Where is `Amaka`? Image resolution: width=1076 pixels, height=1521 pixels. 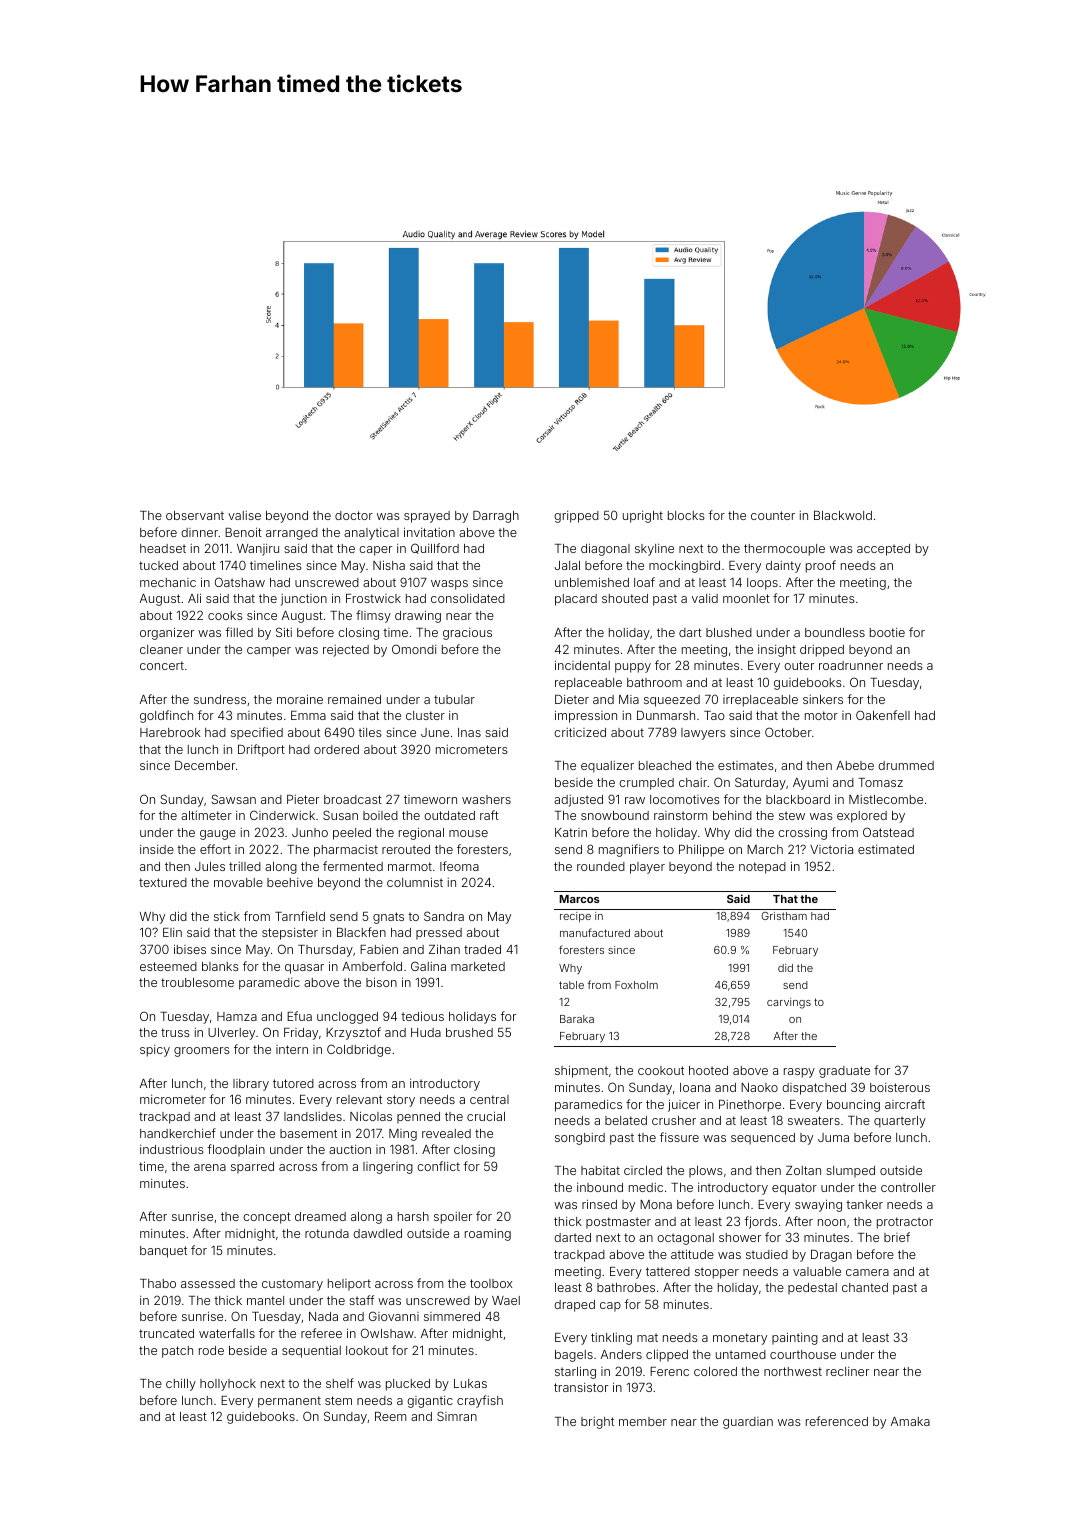 Amaka is located at coordinates (910, 1421).
